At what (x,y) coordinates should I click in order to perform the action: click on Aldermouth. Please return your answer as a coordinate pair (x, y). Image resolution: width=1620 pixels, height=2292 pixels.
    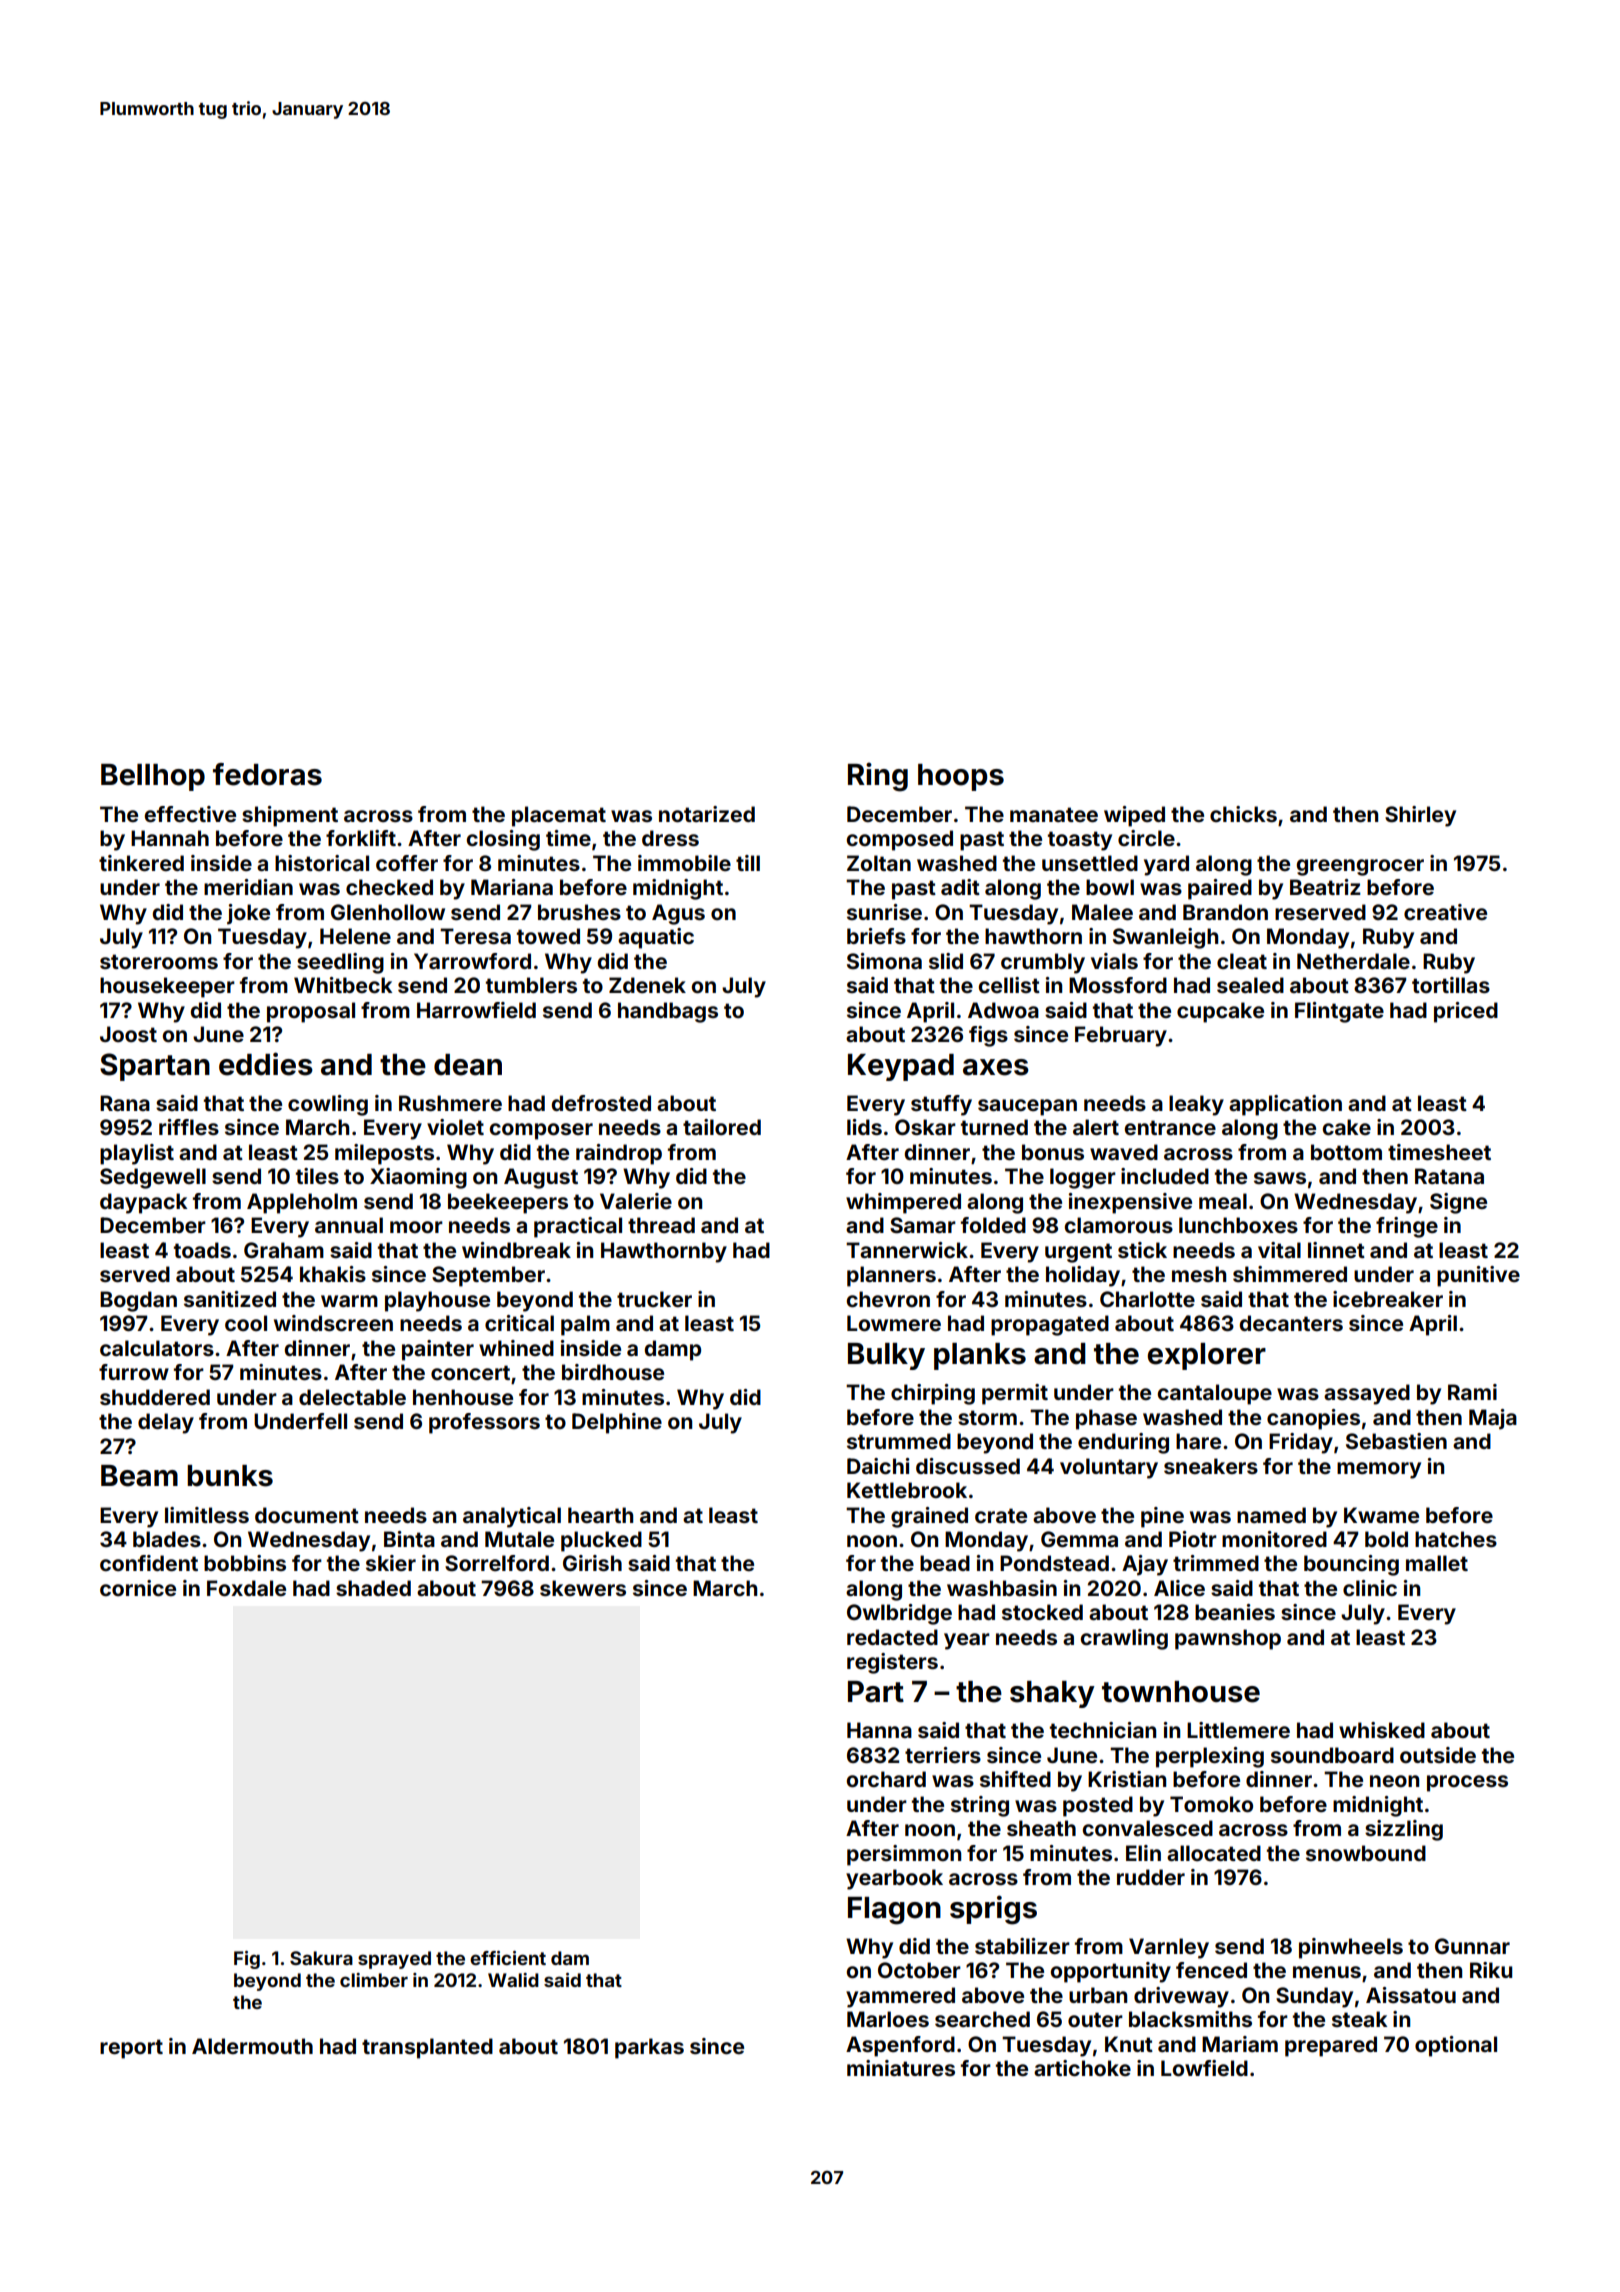
    Looking at the image, I should click on (252, 2046).
